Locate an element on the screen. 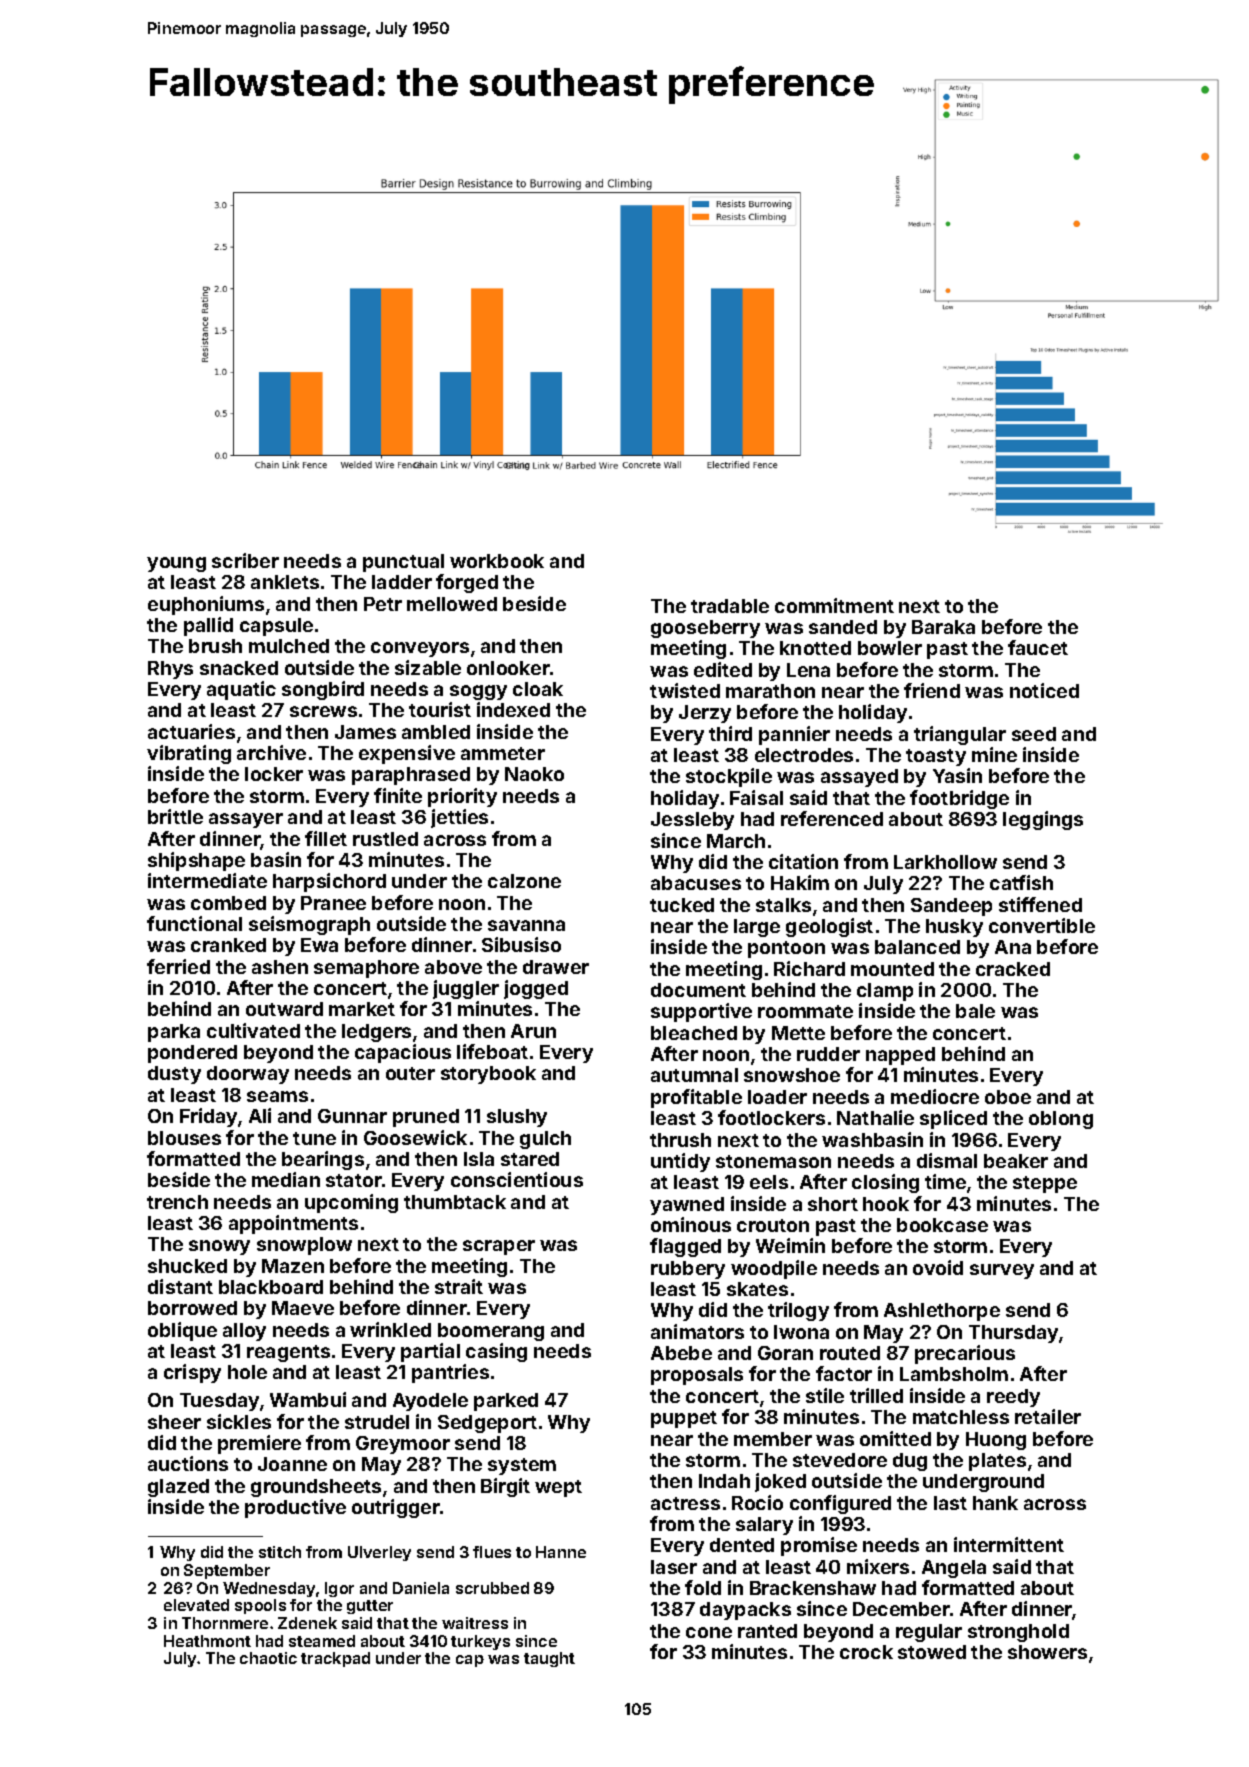  faucet is located at coordinates (1038, 647).
